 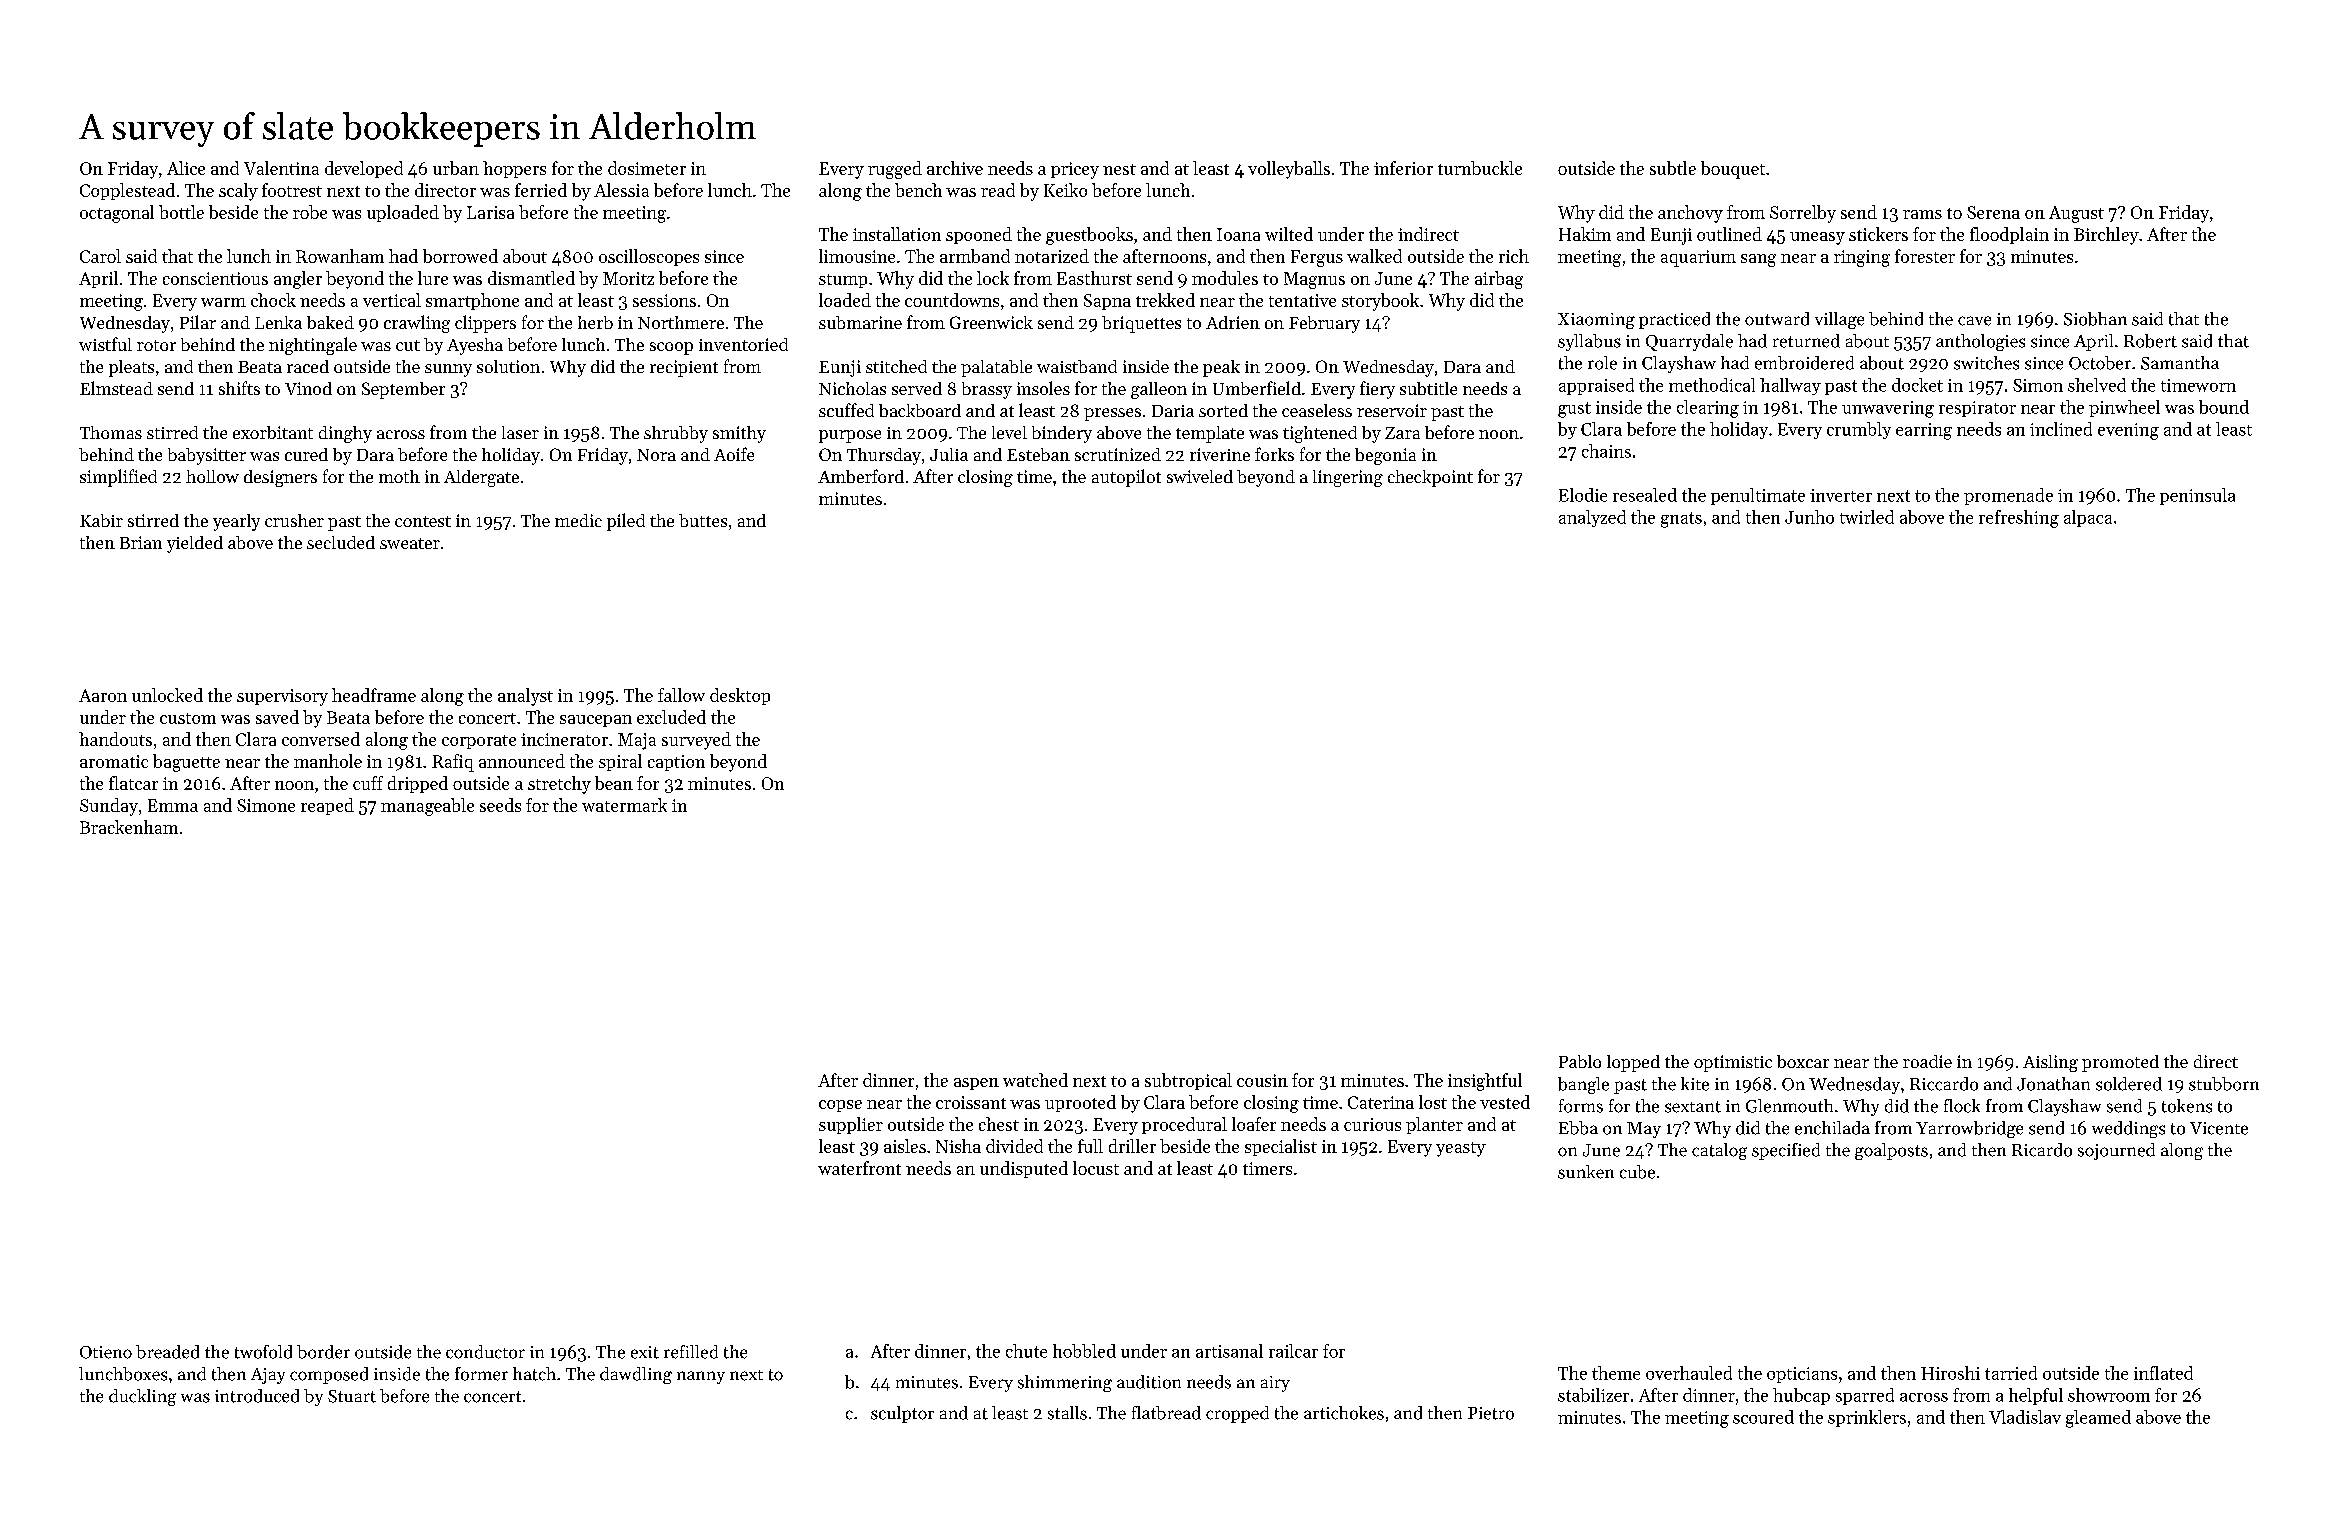 I want to click on cropped, so click(x=1237, y=1414).
